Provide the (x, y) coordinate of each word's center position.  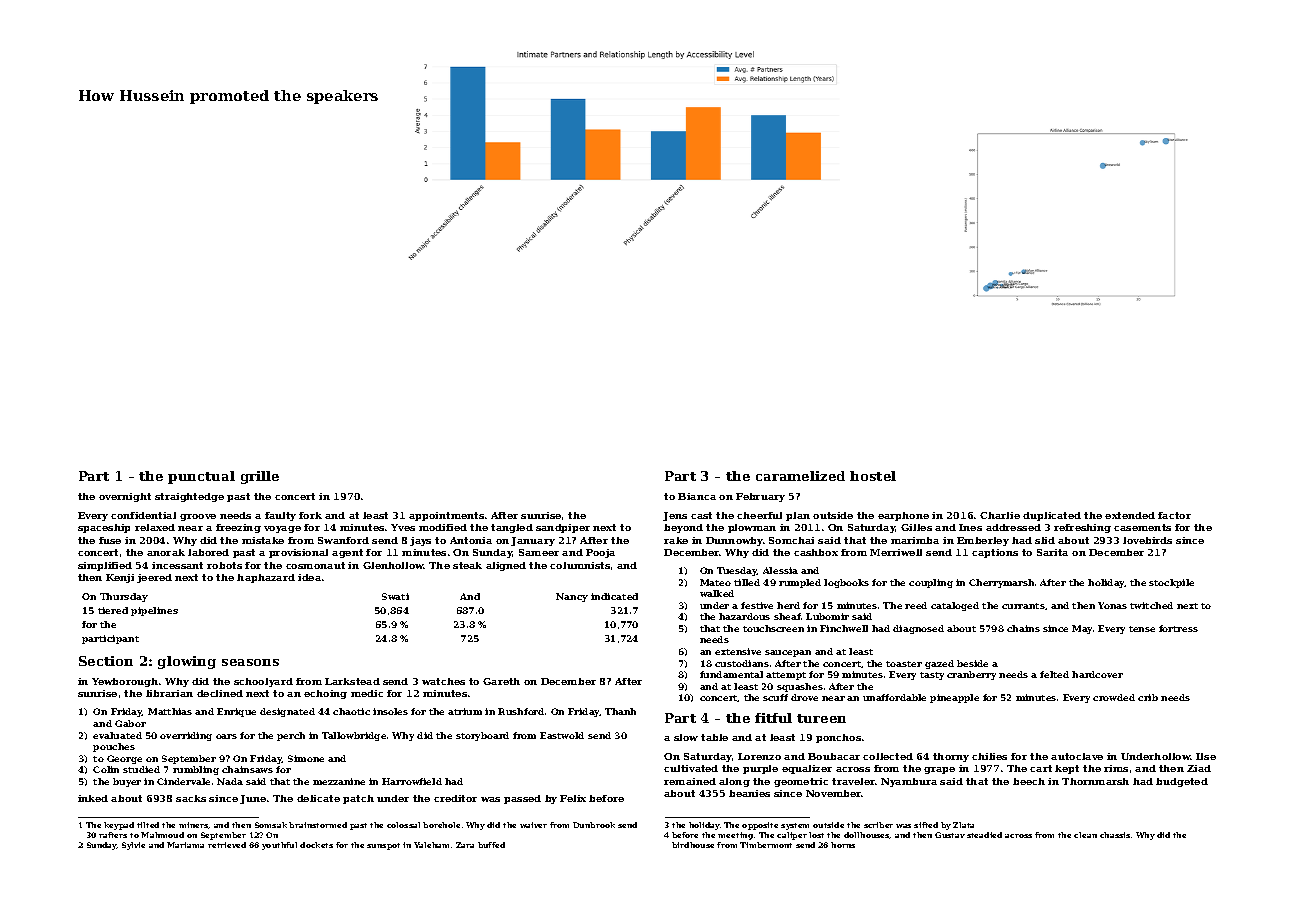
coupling (931, 583)
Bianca (697, 496)
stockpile (1171, 583)
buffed (491, 845)
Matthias (170, 711)
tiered (113, 610)
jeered (154, 578)
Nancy (572, 597)
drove (804, 697)
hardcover (1097, 674)
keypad (119, 826)
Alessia (780, 570)
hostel (873, 476)
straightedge (189, 497)
